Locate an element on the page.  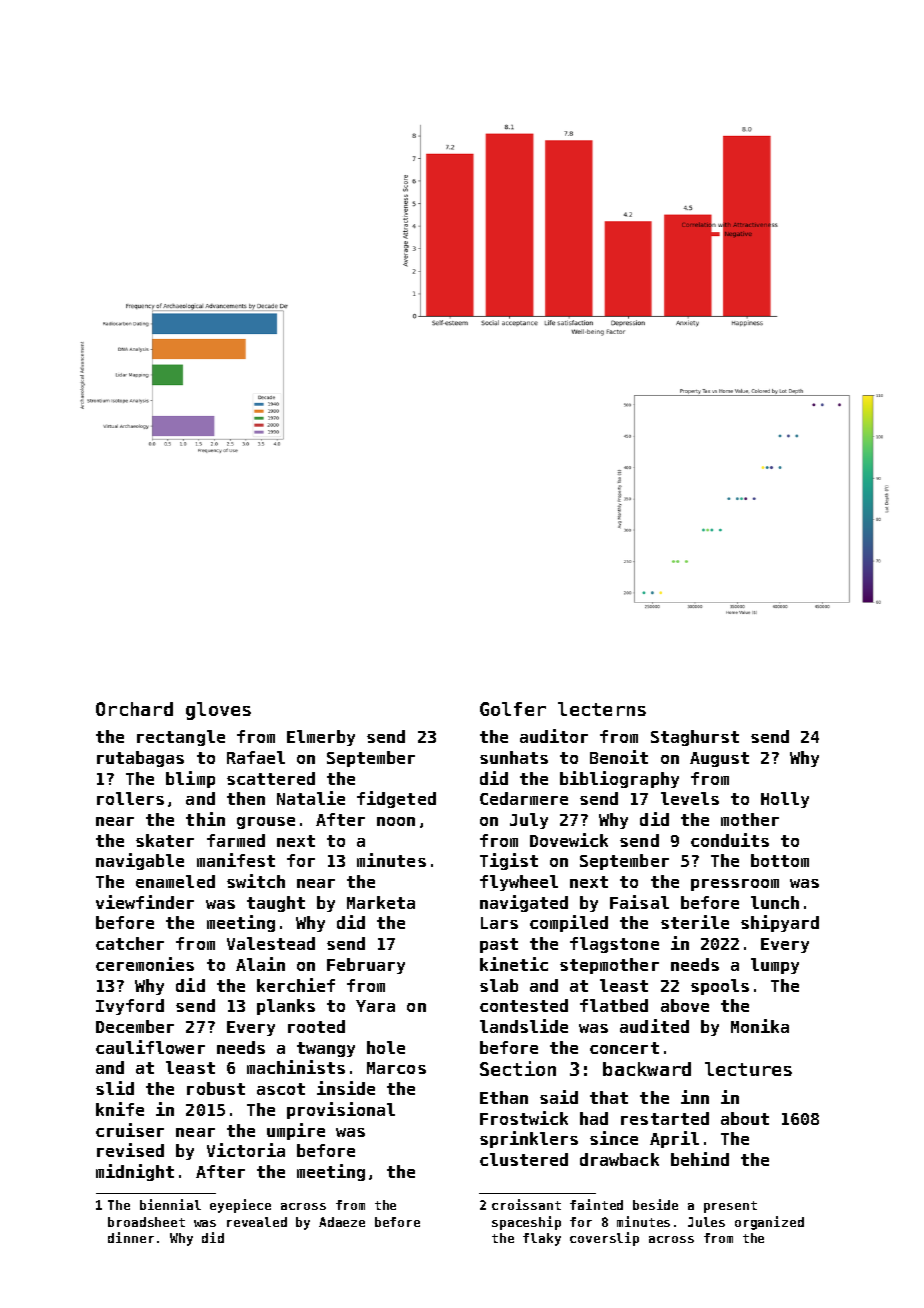
gloves is located at coordinates (218, 711).
